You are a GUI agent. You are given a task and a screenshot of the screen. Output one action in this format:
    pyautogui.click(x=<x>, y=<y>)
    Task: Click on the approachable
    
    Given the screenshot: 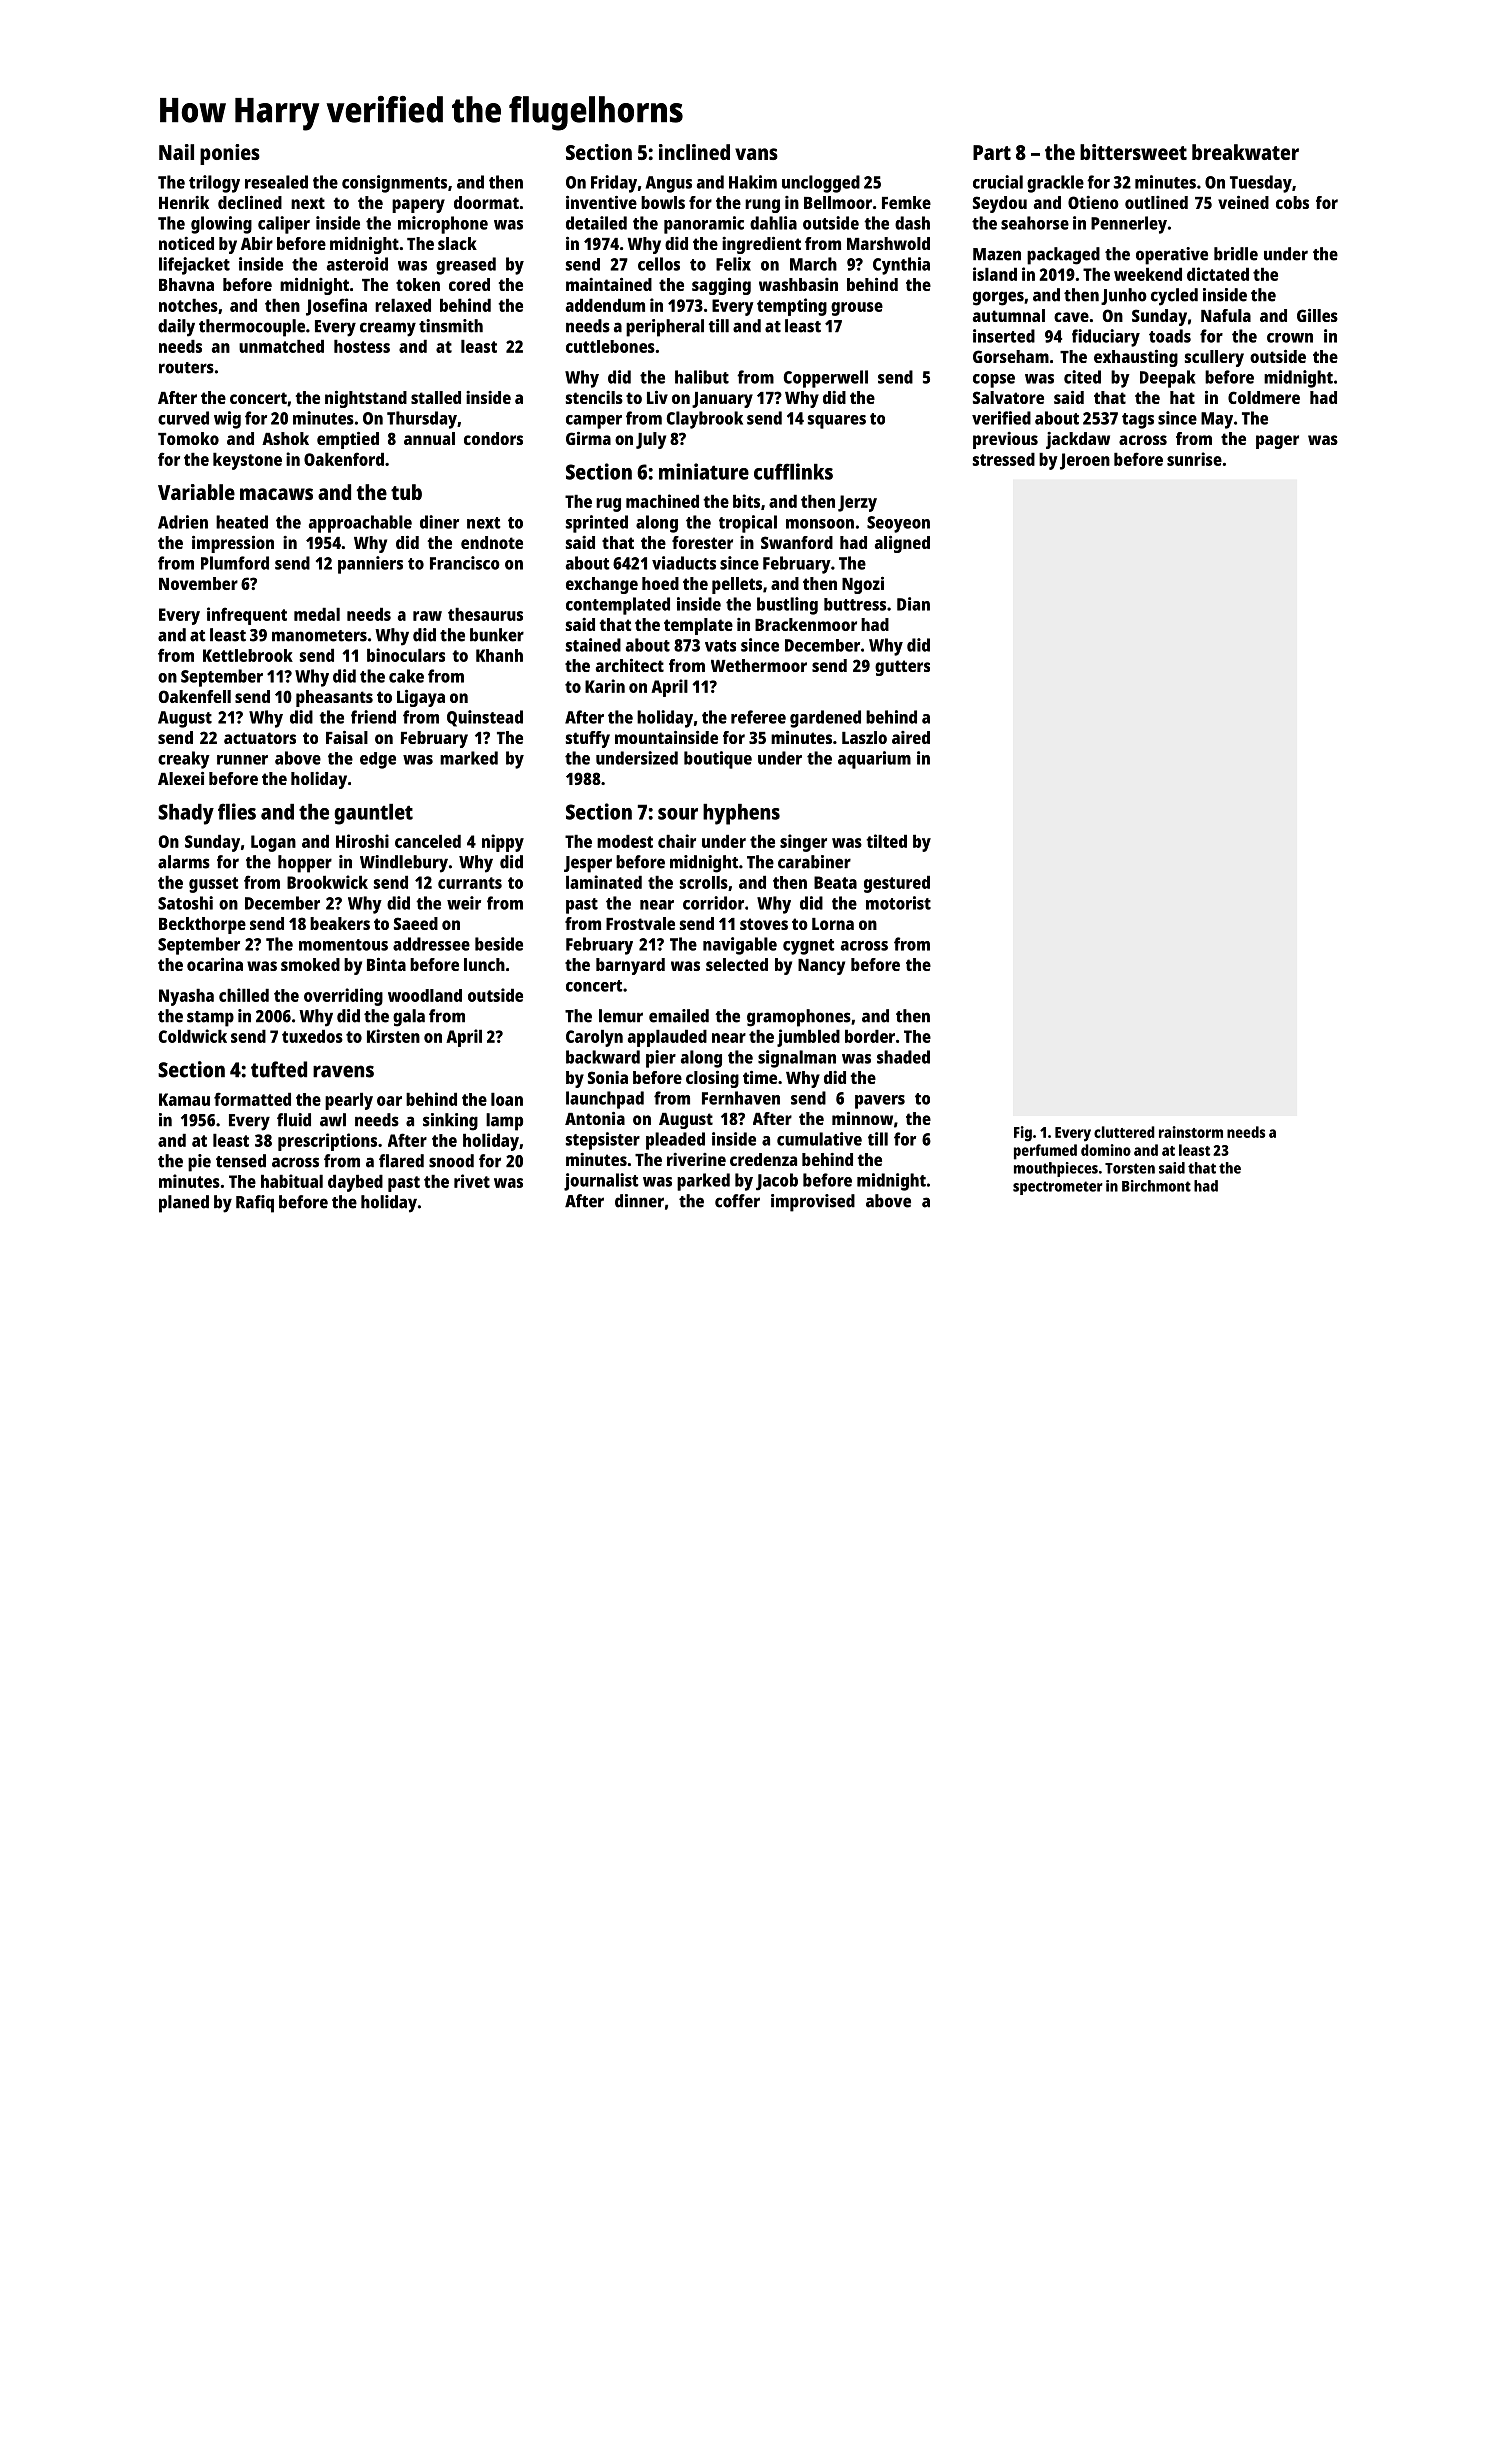 What is the action you would take?
    pyautogui.click(x=360, y=524)
